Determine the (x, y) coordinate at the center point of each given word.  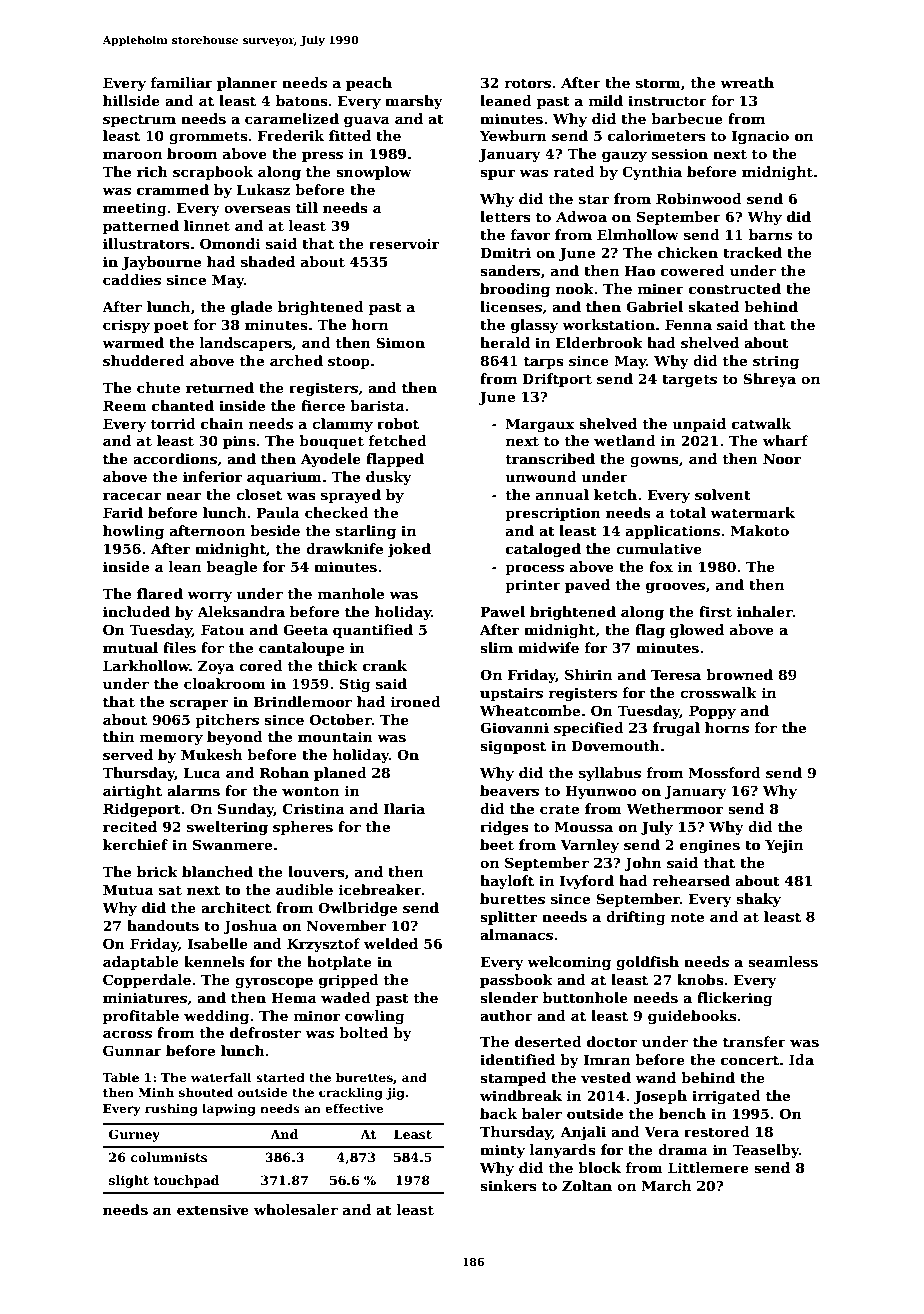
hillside (131, 100)
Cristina (314, 808)
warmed (133, 342)
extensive (213, 1209)
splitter (508, 918)
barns (770, 234)
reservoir (404, 243)
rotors (528, 83)
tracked (752, 252)
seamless (783, 961)
